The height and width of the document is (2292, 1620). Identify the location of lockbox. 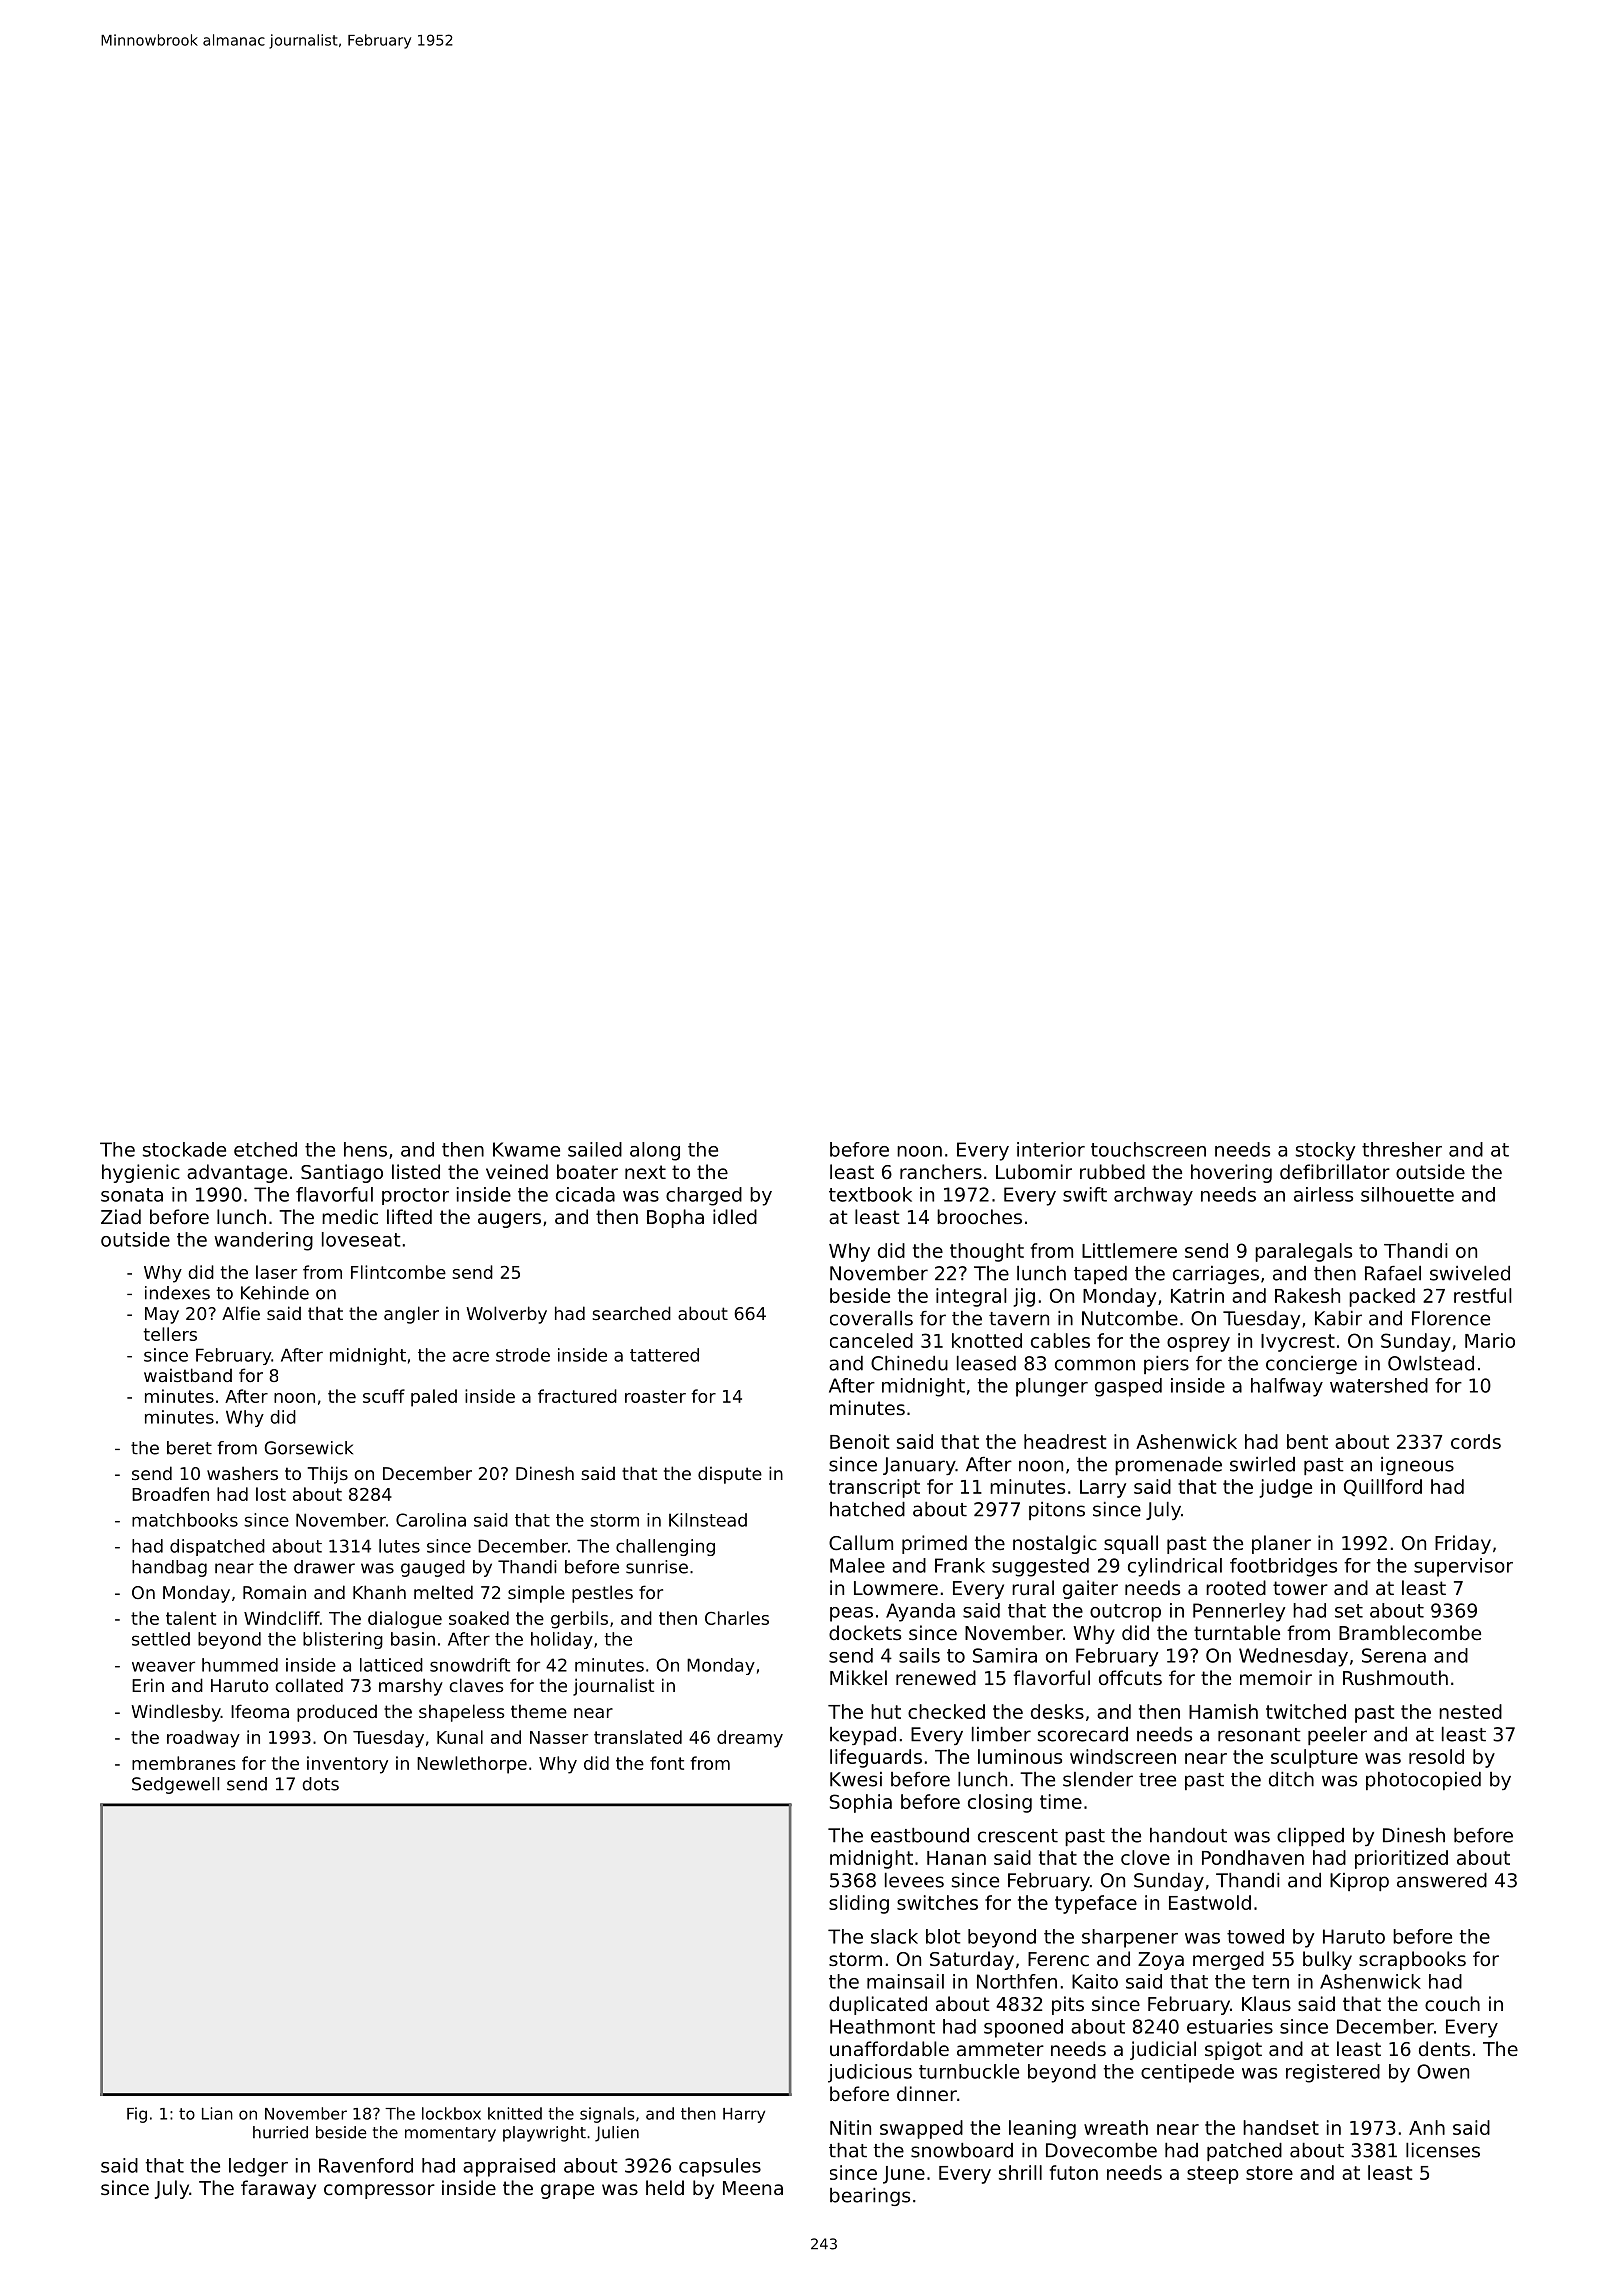
(451, 2113).
